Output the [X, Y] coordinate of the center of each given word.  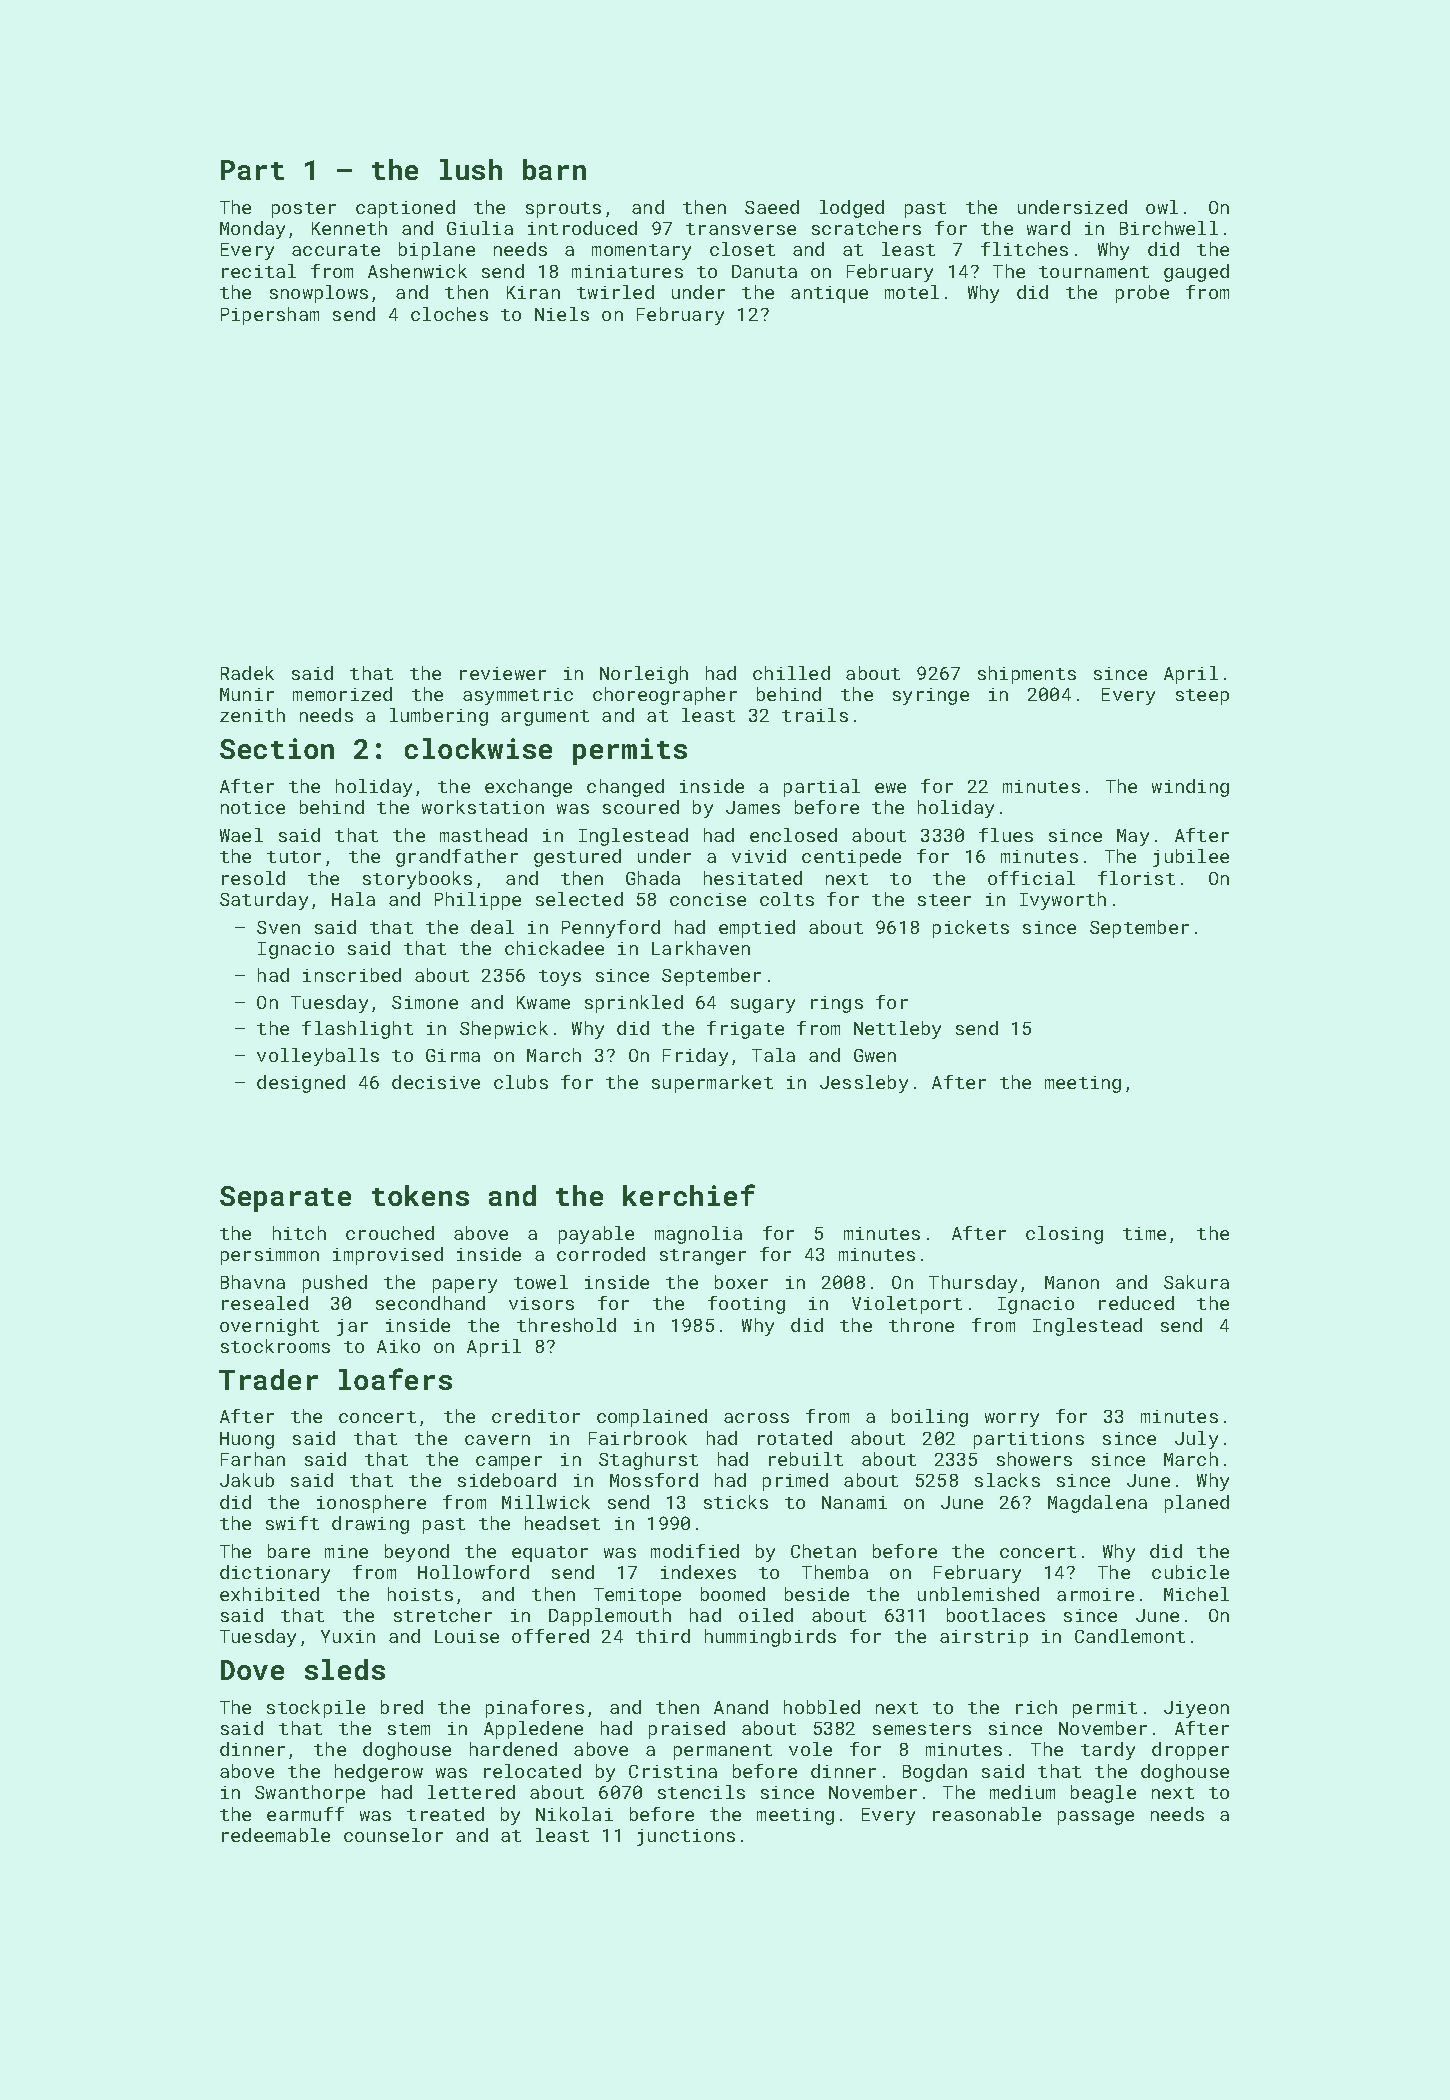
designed [301, 1084]
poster [304, 210]
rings [837, 1004]
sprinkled [634, 1004]
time [1144, 1233]
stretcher [443, 1615]
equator [550, 1554]
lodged [852, 209]
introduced [582, 228]
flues [1006, 835]
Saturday [264, 901]
